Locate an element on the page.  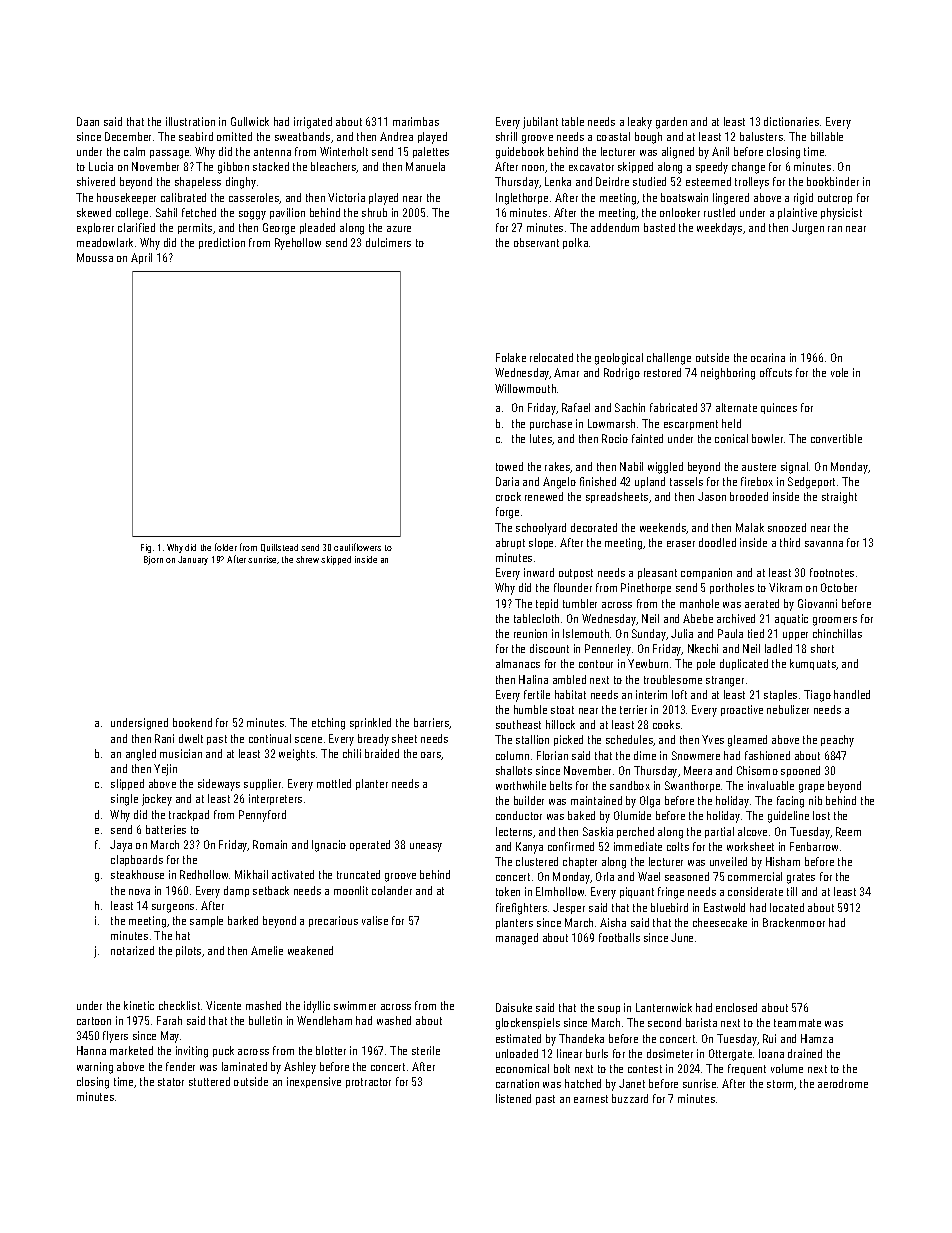
dictionaries is located at coordinates (791, 121).
